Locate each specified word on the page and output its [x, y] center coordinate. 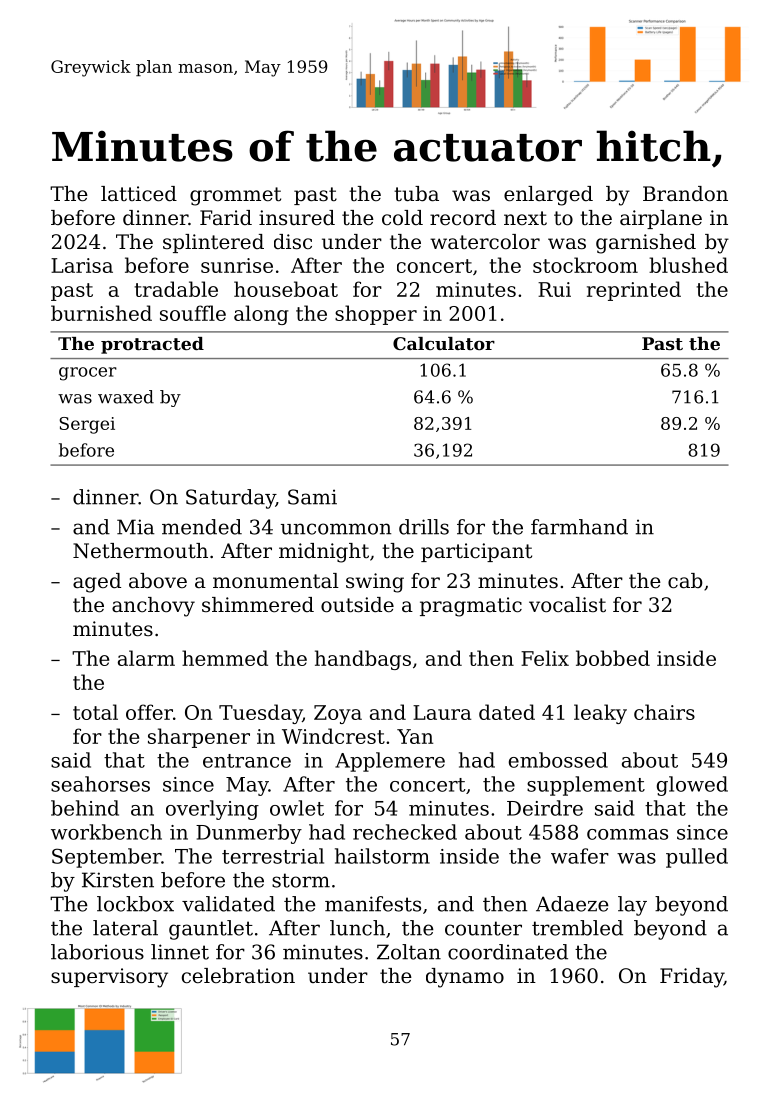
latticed [139, 194]
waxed [126, 397]
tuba [416, 194]
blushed [688, 265]
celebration [238, 976]
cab [685, 581]
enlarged [548, 196]
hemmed [225, 658]
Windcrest [333, 736]
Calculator [444, 343]
